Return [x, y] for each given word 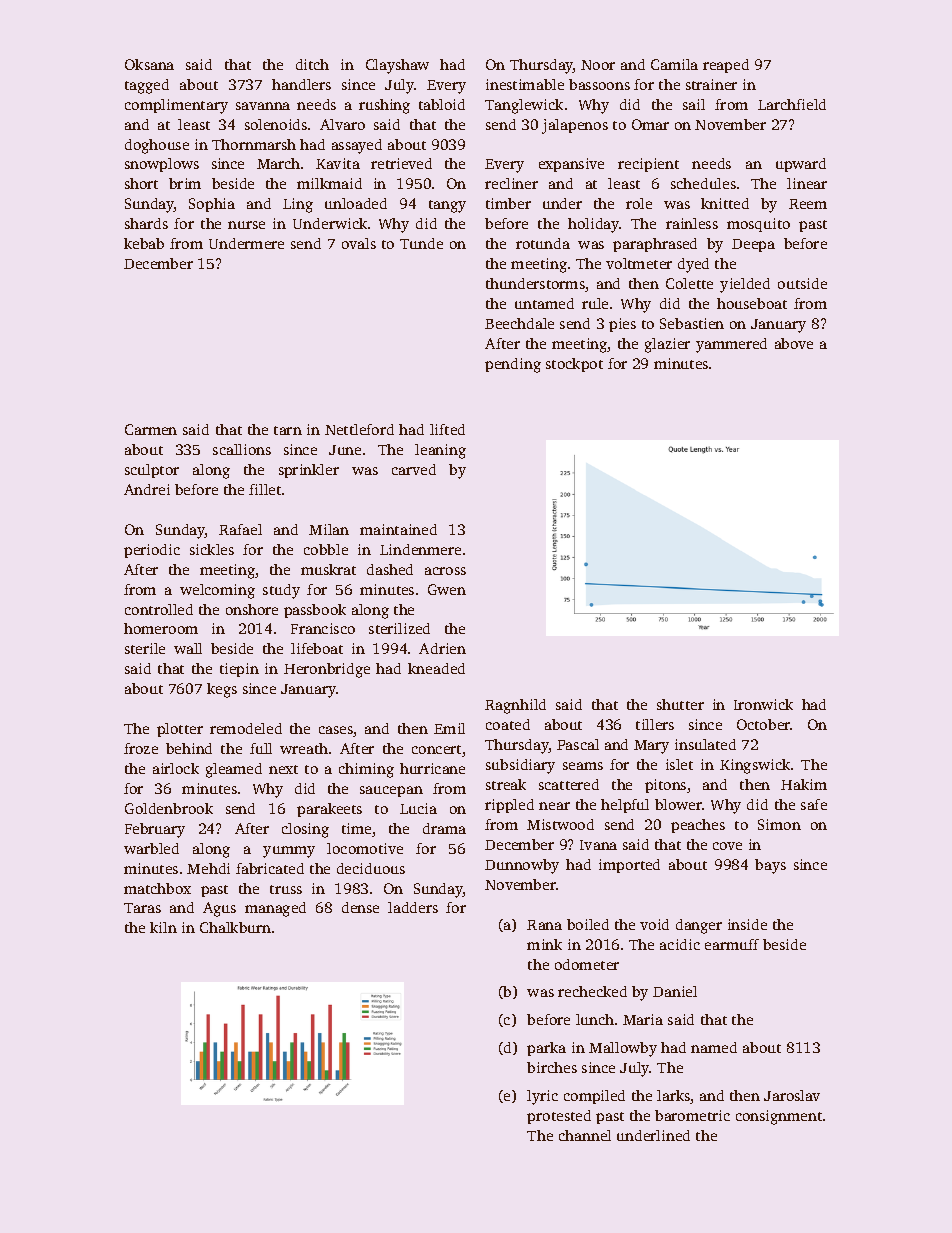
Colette [689, 283]
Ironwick [763, 704]
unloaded [356, 203]
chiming [366, 770]
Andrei [147, 489]
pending [513, 365]
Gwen [447, 589]
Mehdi [208, 868]
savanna [263, 106]
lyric [542, 1097]
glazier [667, 345]
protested [559, 1117]
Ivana [598, 845]
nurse [246, 225]
